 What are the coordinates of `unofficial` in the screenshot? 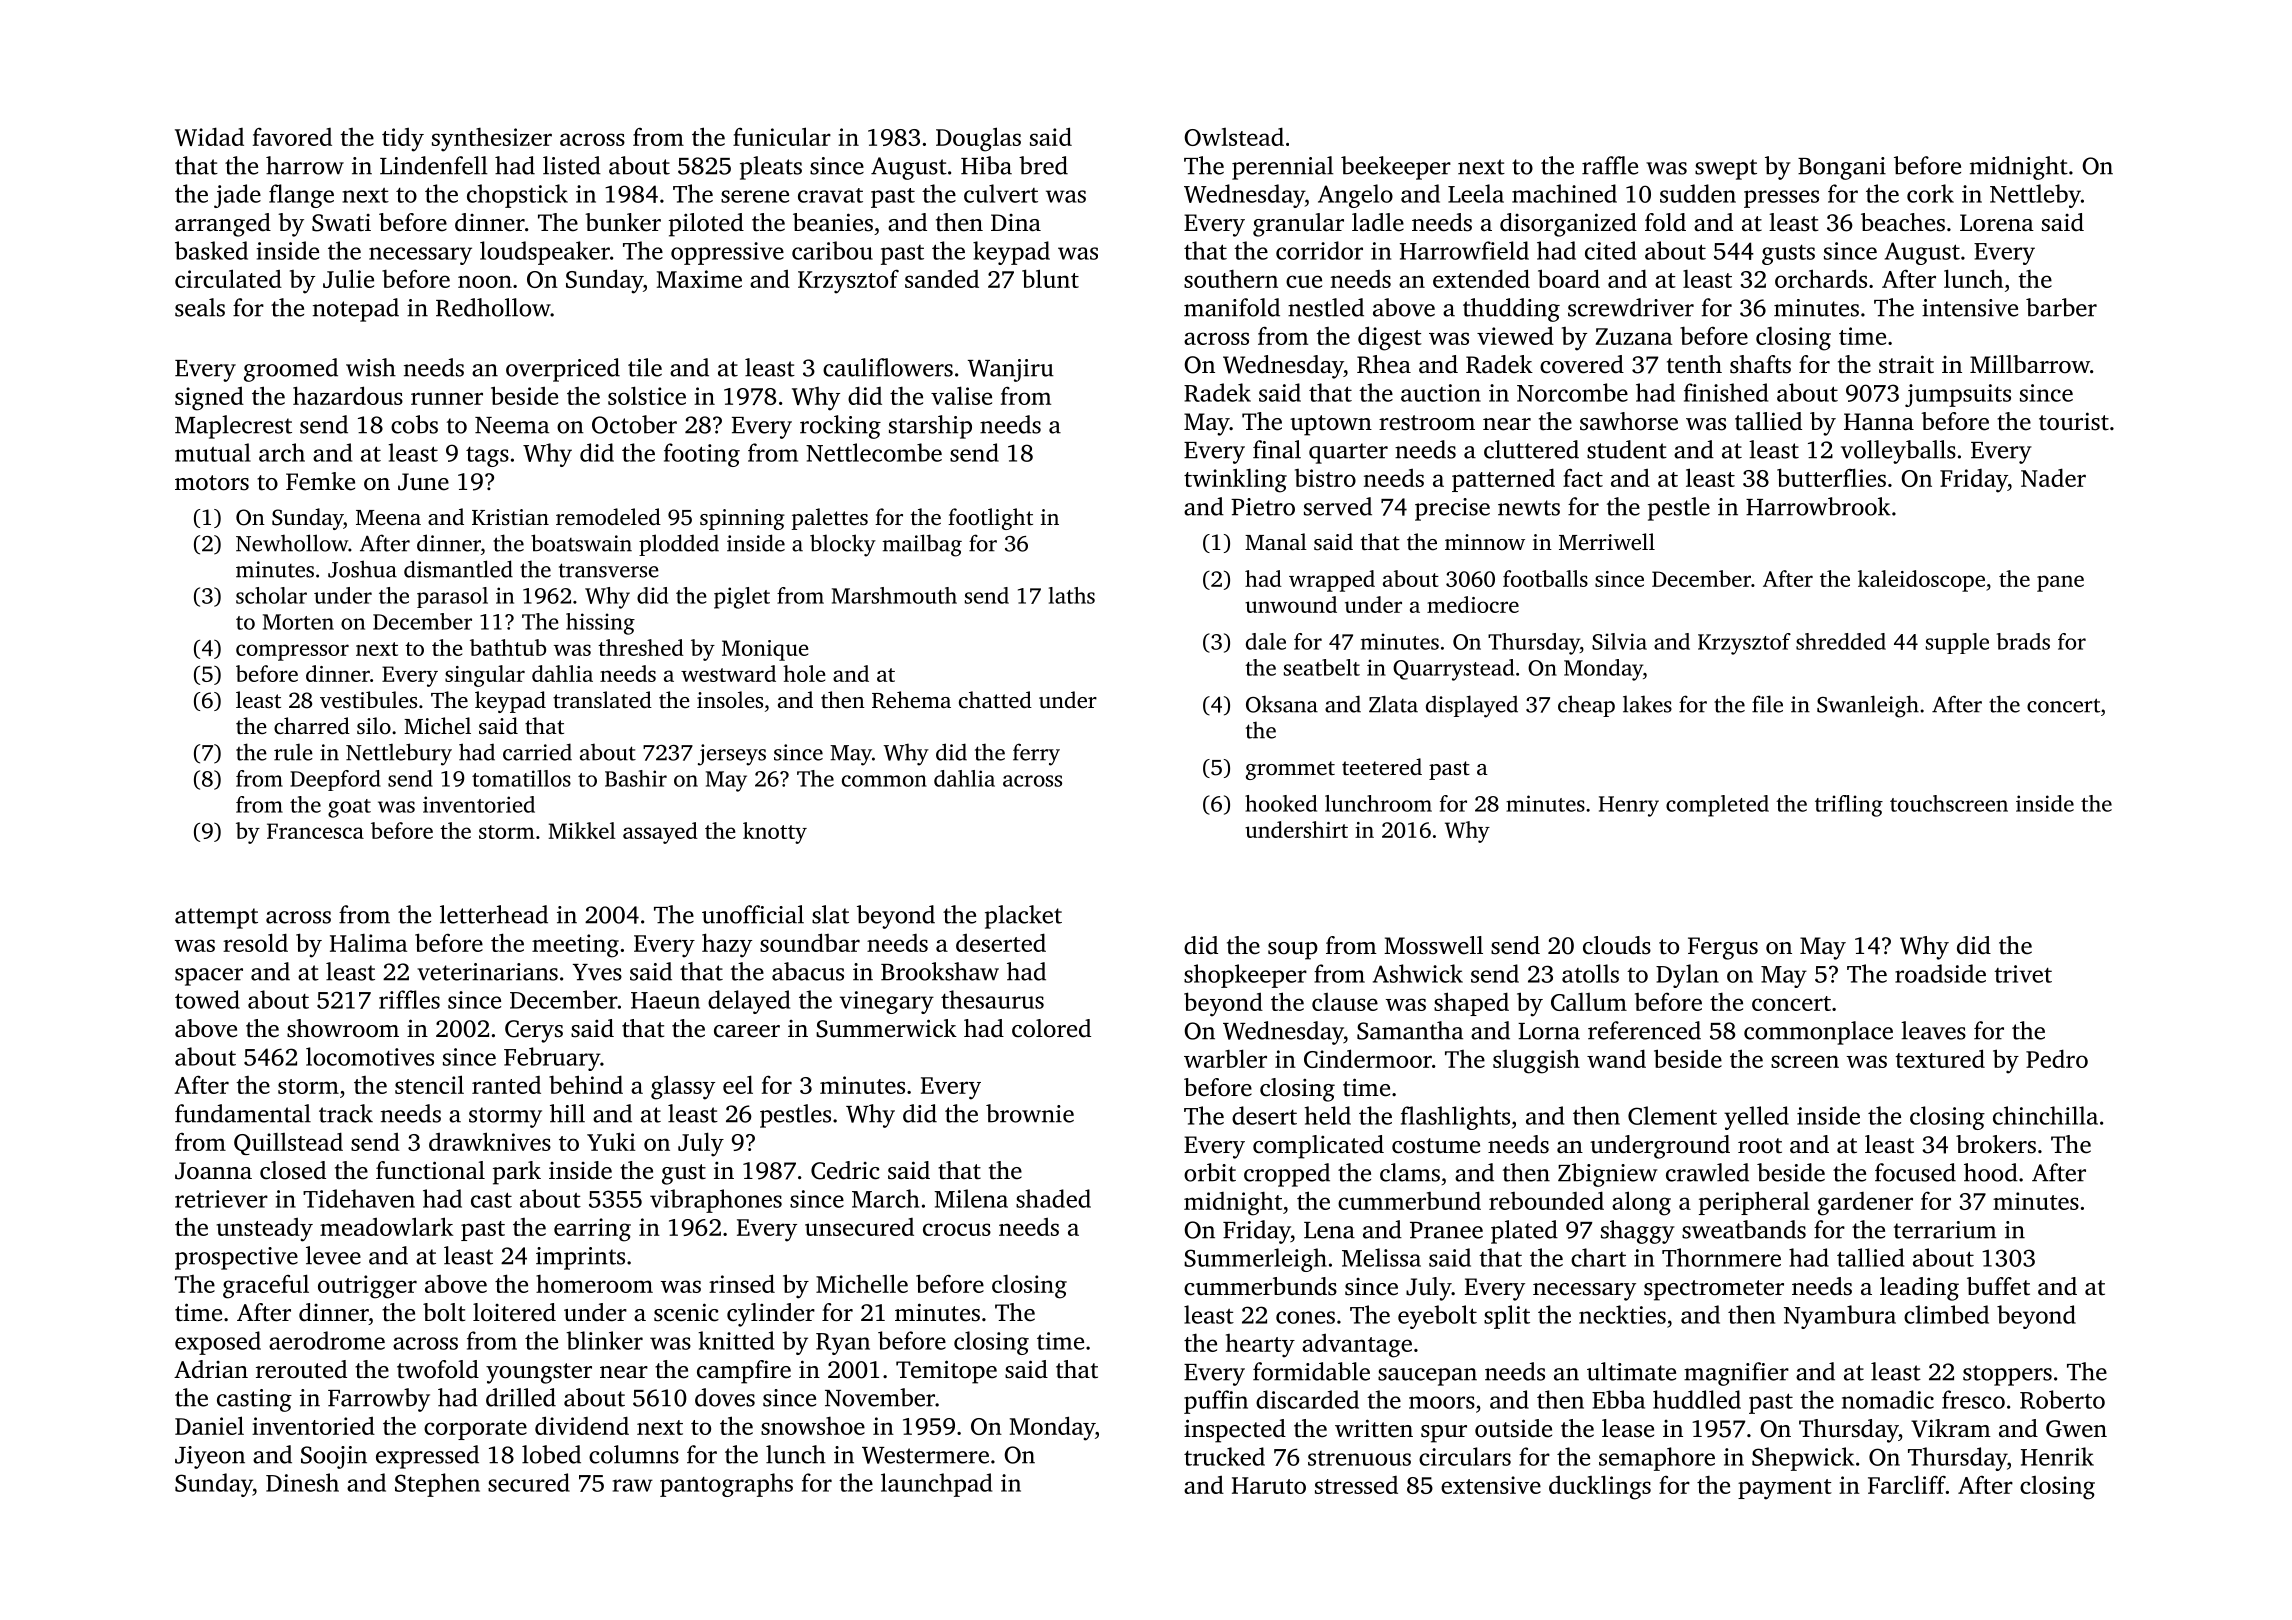 It's located at (753, 914).
